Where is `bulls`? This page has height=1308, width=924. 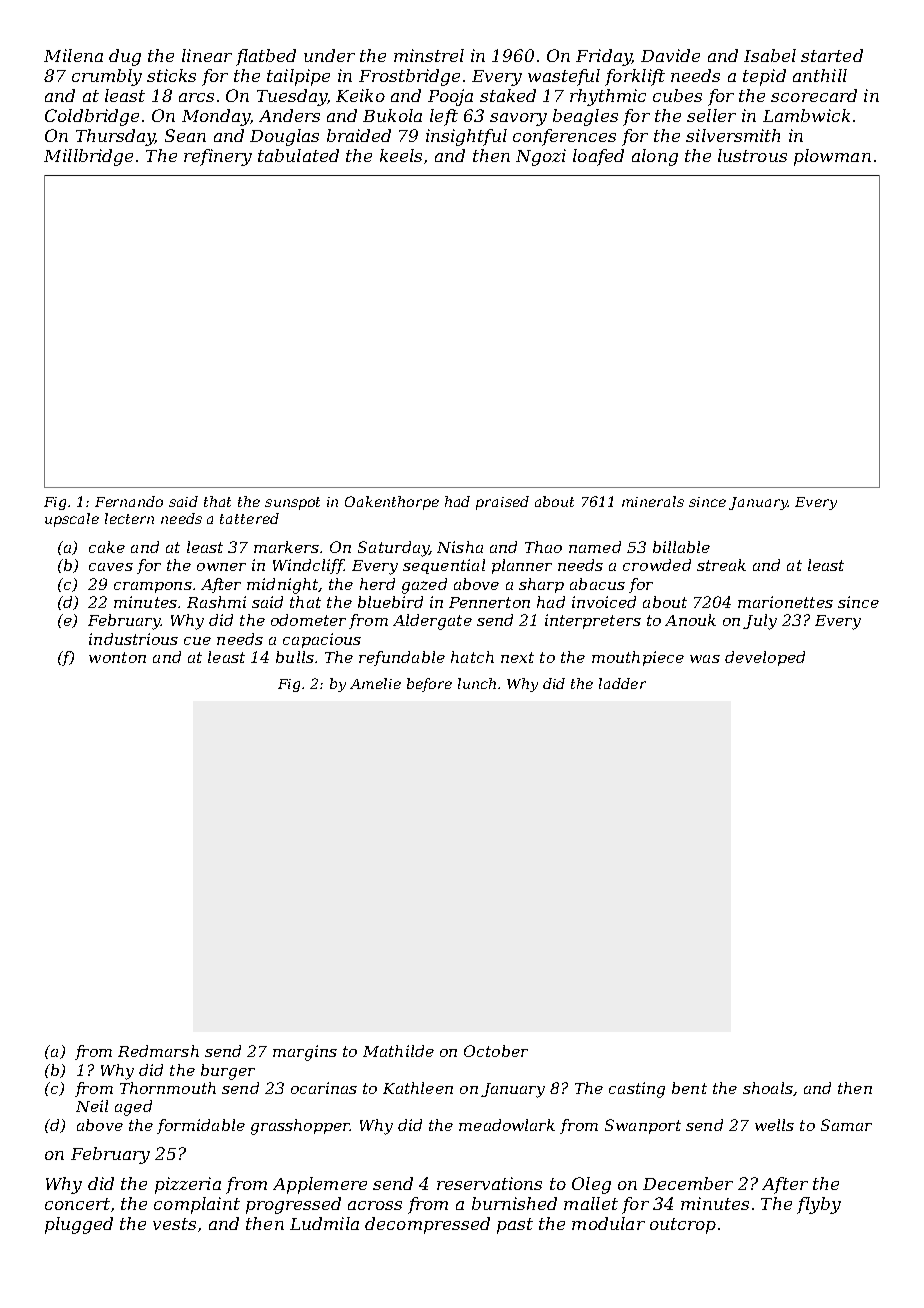 bulls is located at coordinates (295, 657).
